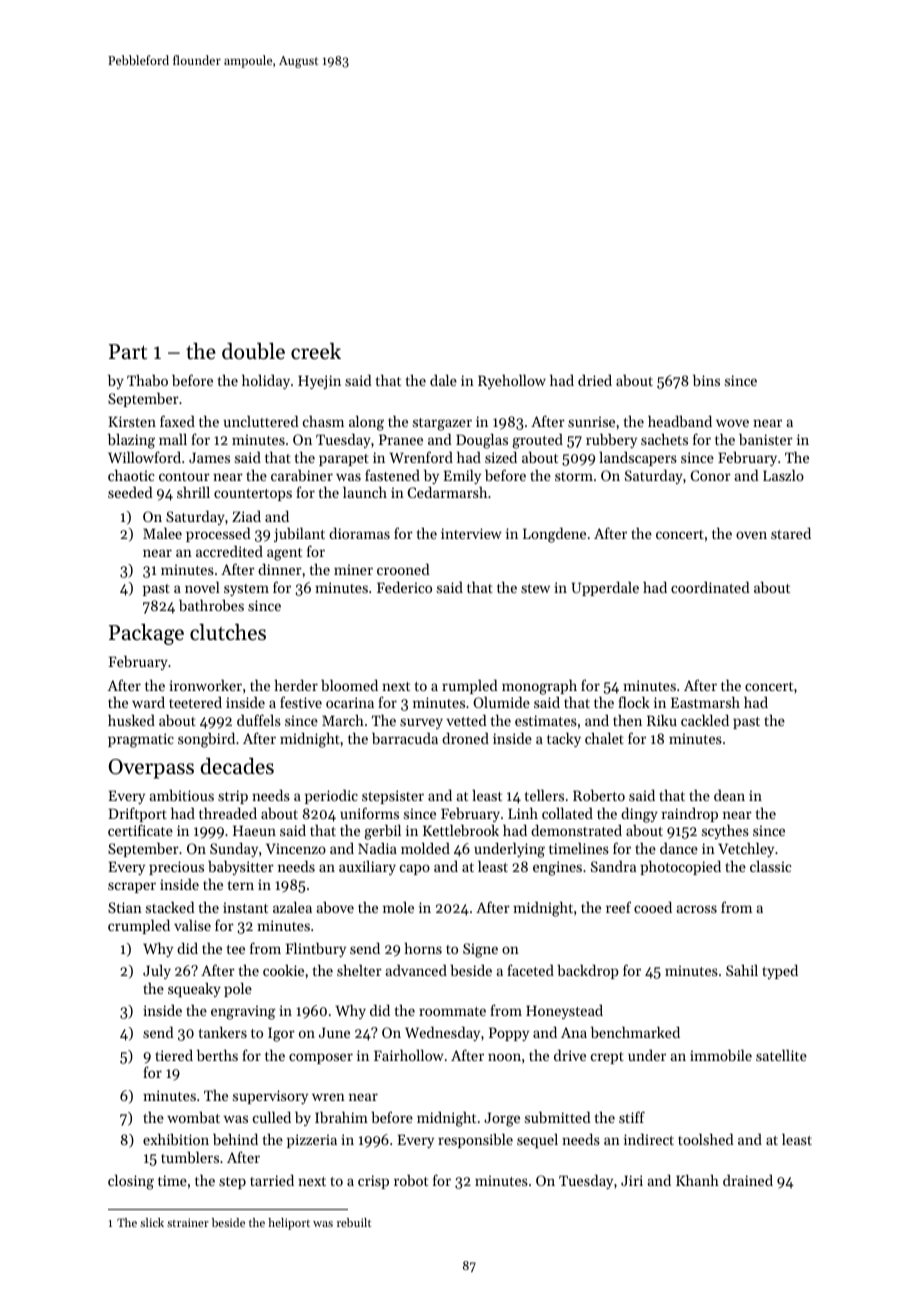 The height and width of the screenshot is (1314, 924). I want to click on demonstrated, so click(576, 830).
